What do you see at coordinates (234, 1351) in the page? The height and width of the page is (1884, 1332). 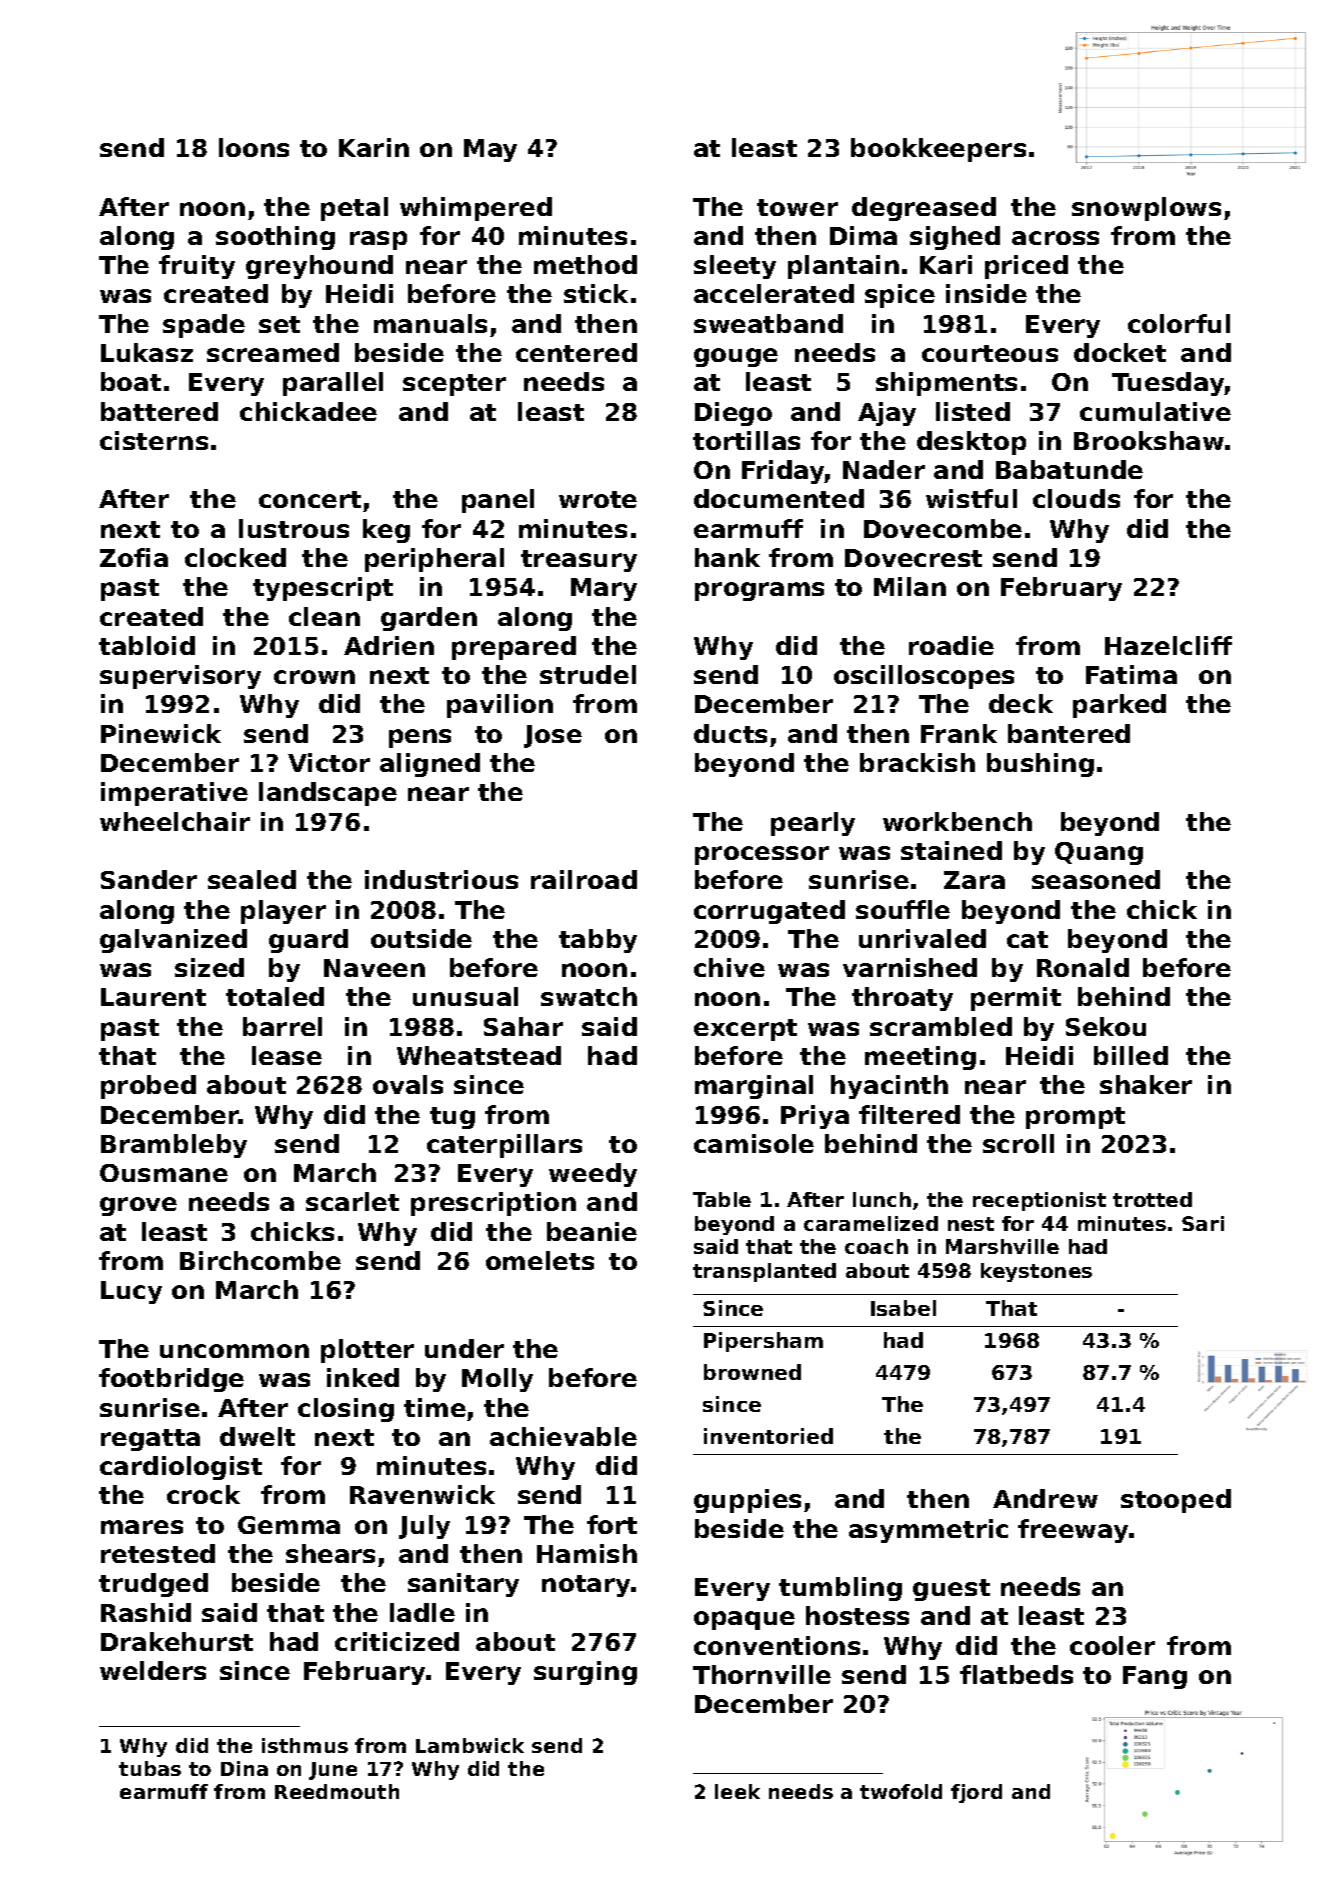 I see `uncommon` at bounding box center [234, 1351].
